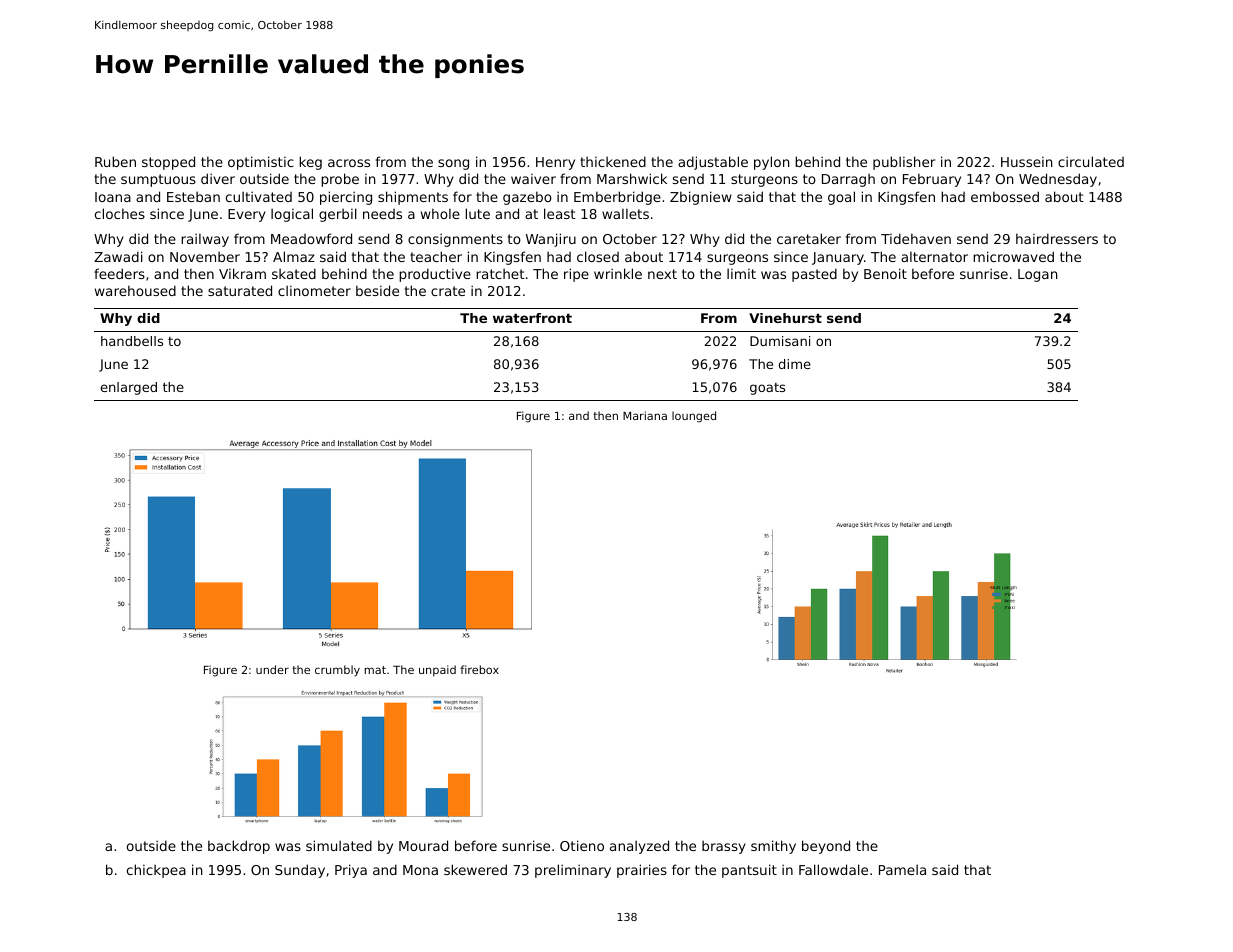 This page has height=952, width=1233. I want to click on Emberbridge, so click(617, 198).
